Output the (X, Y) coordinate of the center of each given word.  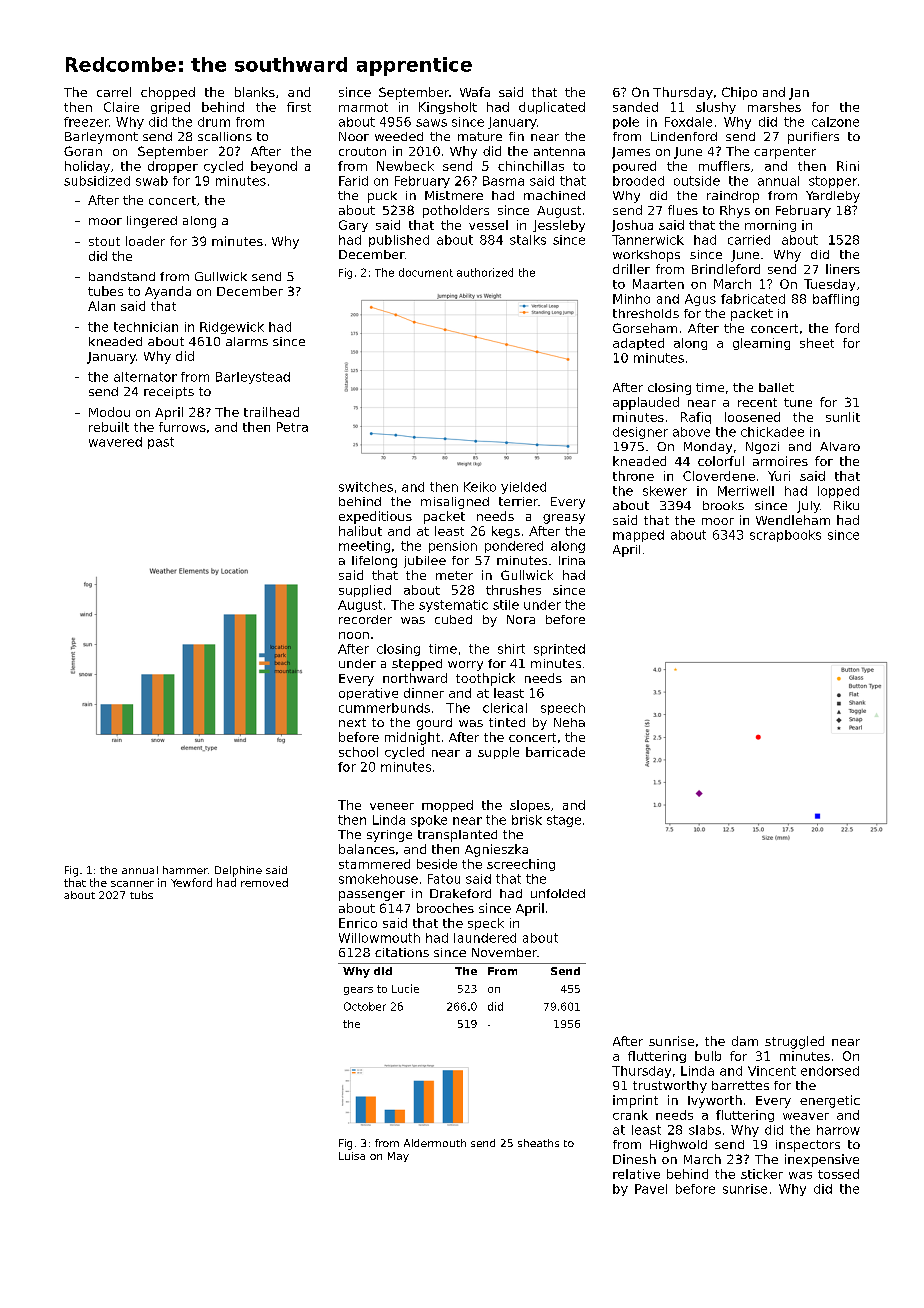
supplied (365, 591)
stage (564, 821)
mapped (638, 536)
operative (368, 694)
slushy (716, 108)
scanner (132, 884)
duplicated (552, 108)
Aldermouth (435, 1143)
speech (563, 709)
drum (214, 122)
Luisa (352, 1156)
